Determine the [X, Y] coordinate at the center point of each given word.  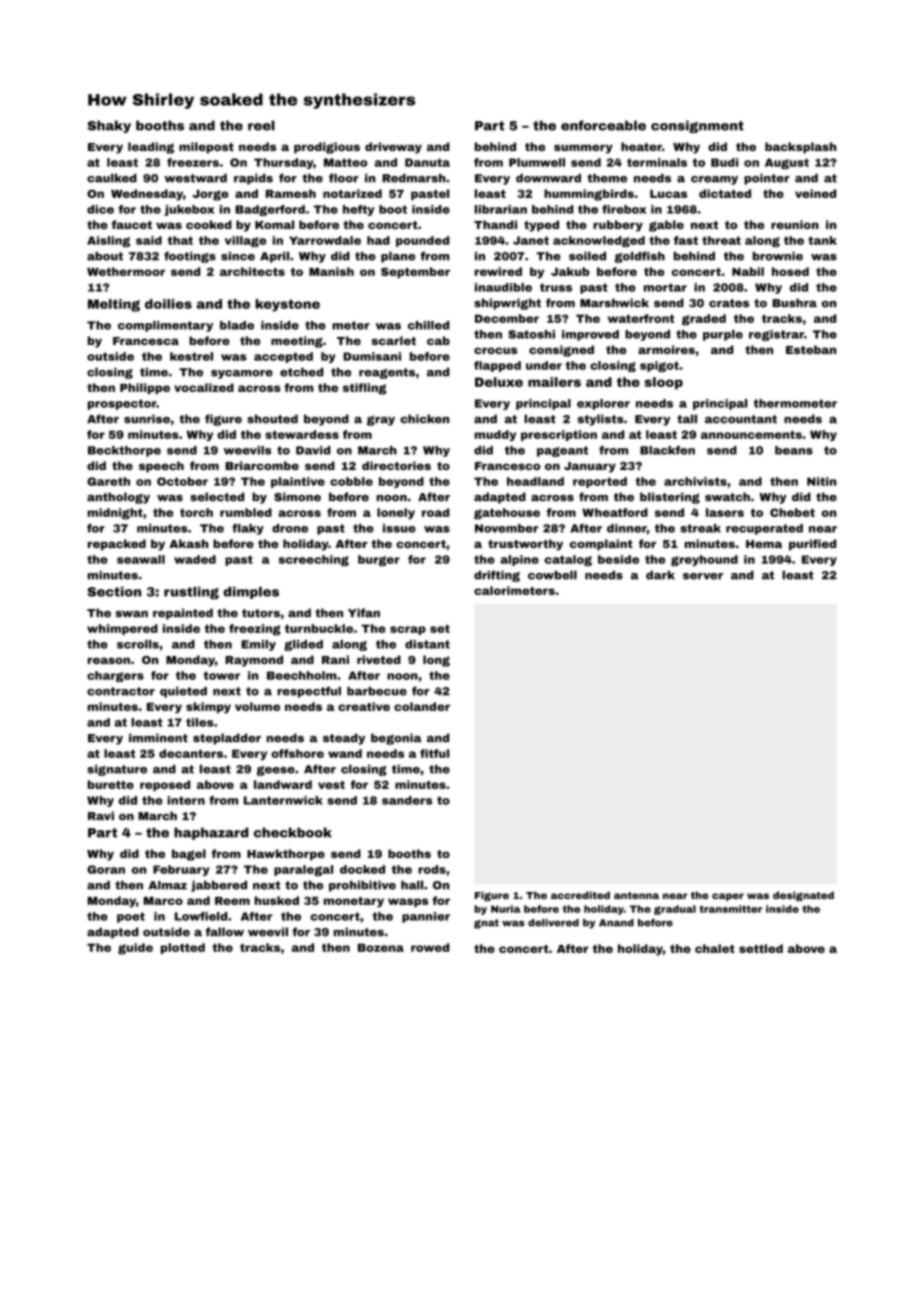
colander [422, 706]
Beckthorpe [124, 451]
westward [195, 178]
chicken [424, 419]
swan [131, 614]
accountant [741, 419]
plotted [183, 948]
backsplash [800, 148]
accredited [580, 895]
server [703, 576]
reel [261, 125]
